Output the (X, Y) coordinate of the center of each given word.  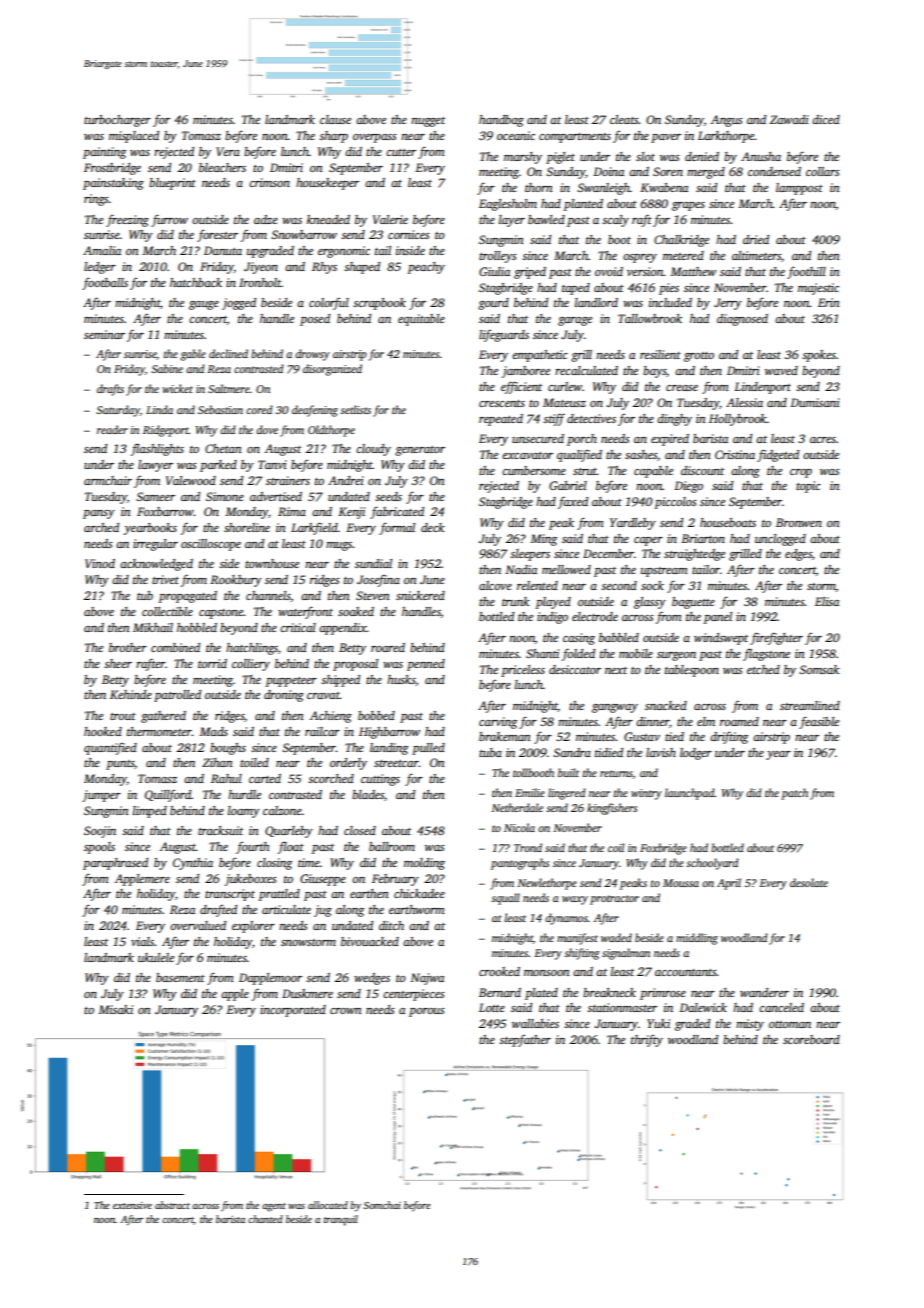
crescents (502, 403)
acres (823, 440)
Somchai (382, 1205)
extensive (132, 1205)
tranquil (341, 1220)
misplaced (134, 137)
